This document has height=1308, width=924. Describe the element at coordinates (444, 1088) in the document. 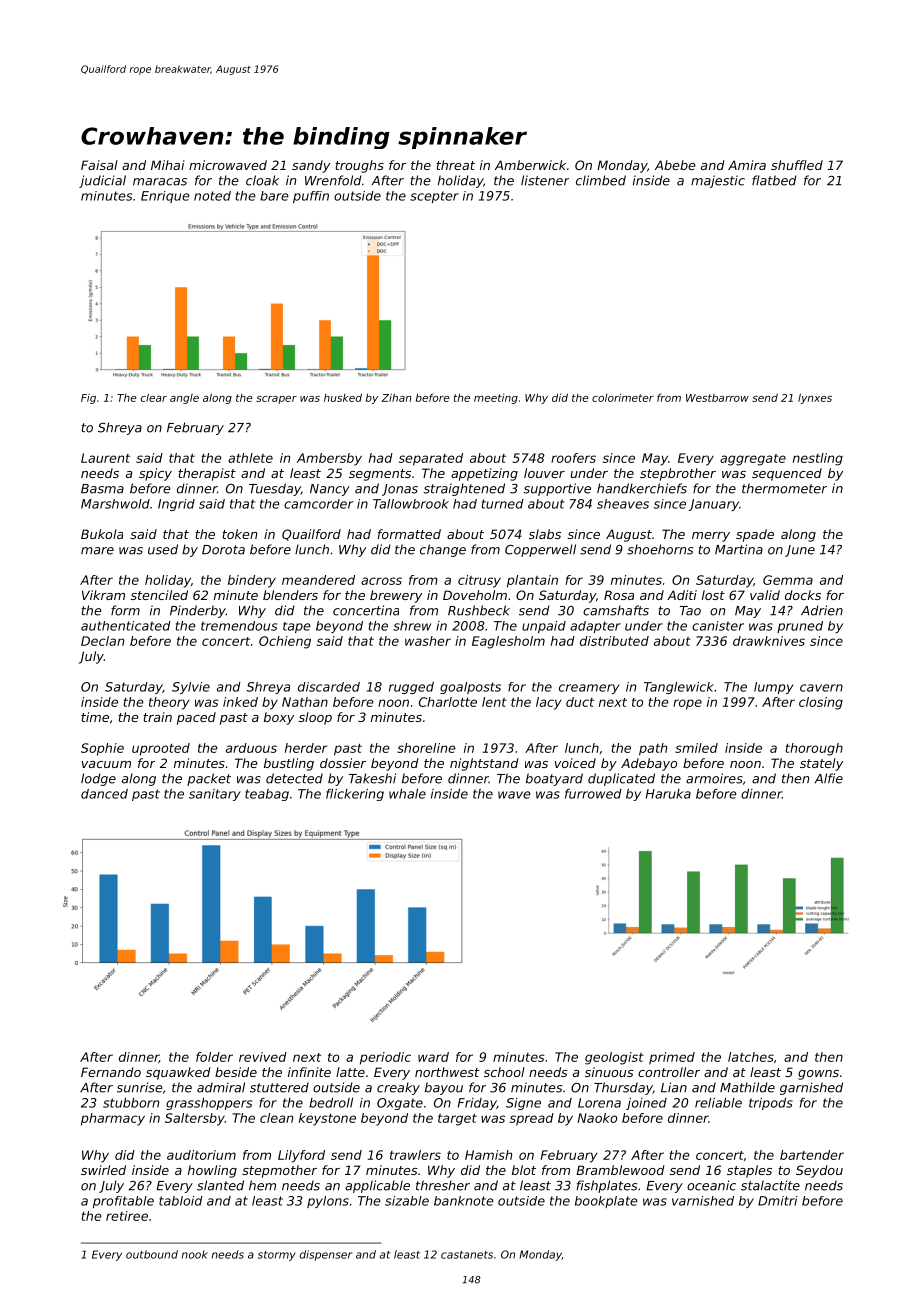

I see `bayou` at that location.
